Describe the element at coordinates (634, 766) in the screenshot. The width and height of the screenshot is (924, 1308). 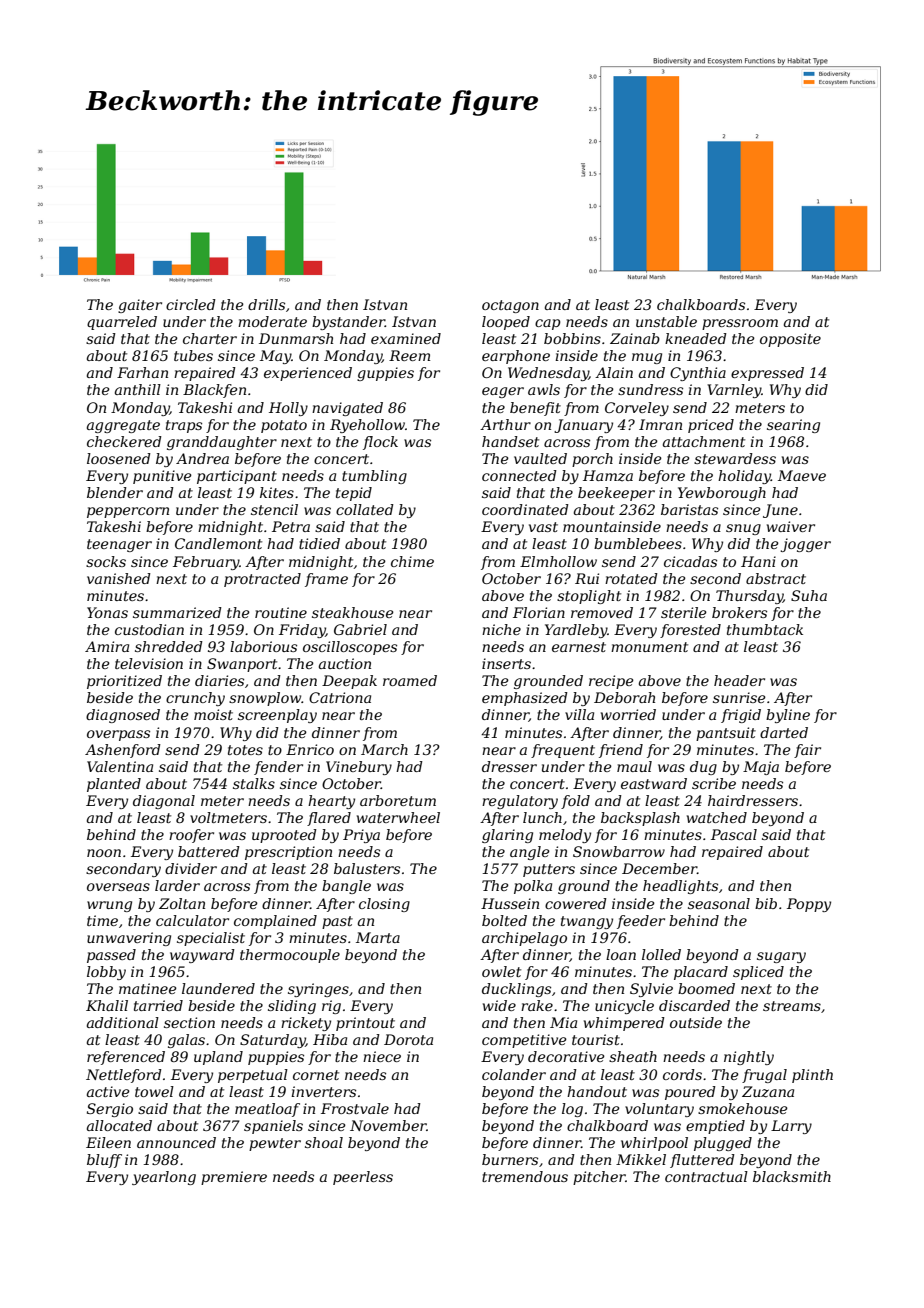
I see `maul` at that location.
